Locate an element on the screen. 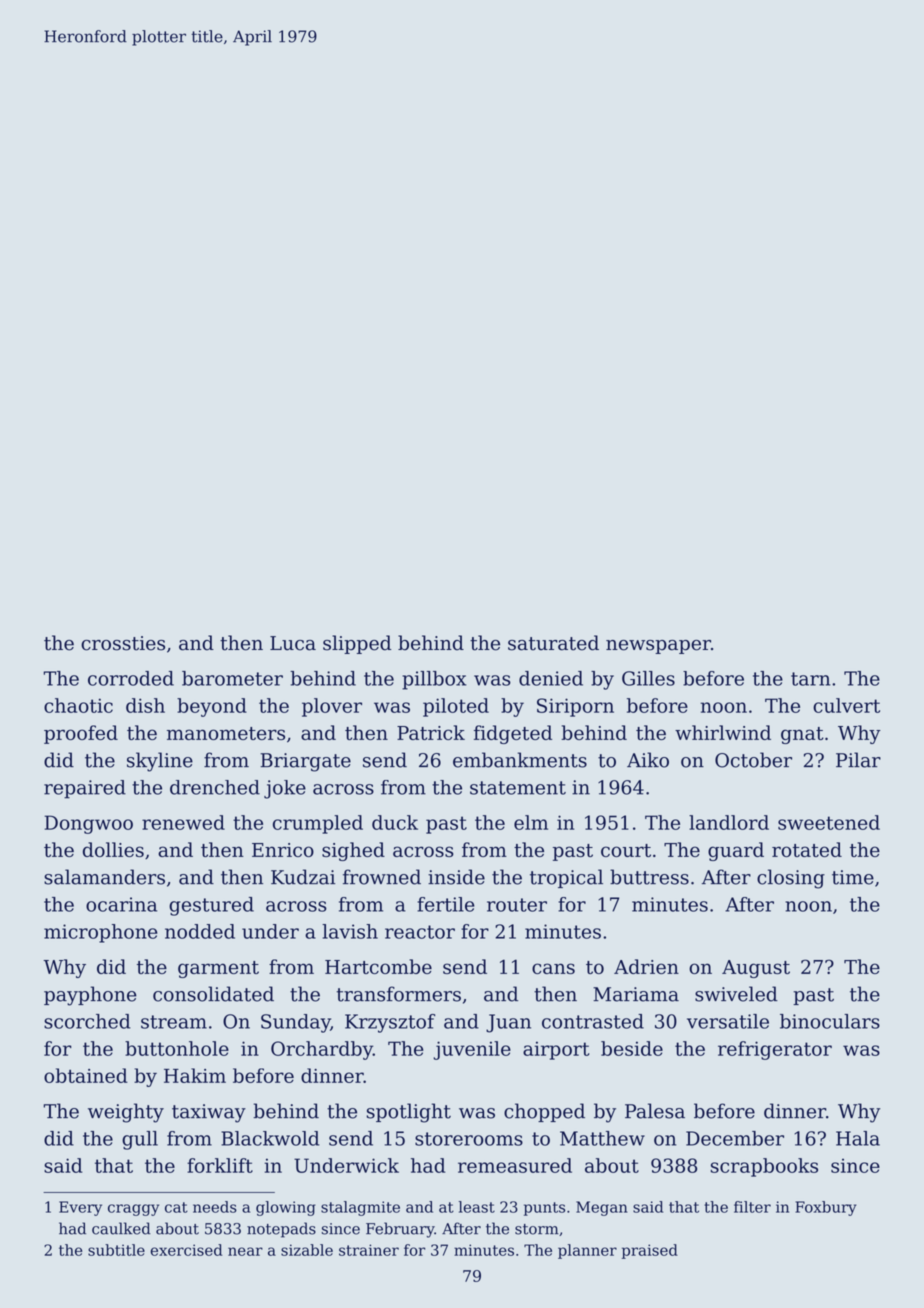 This screenshot has width=924, height=1308. craggy is located at coordinates (133, 1210).
